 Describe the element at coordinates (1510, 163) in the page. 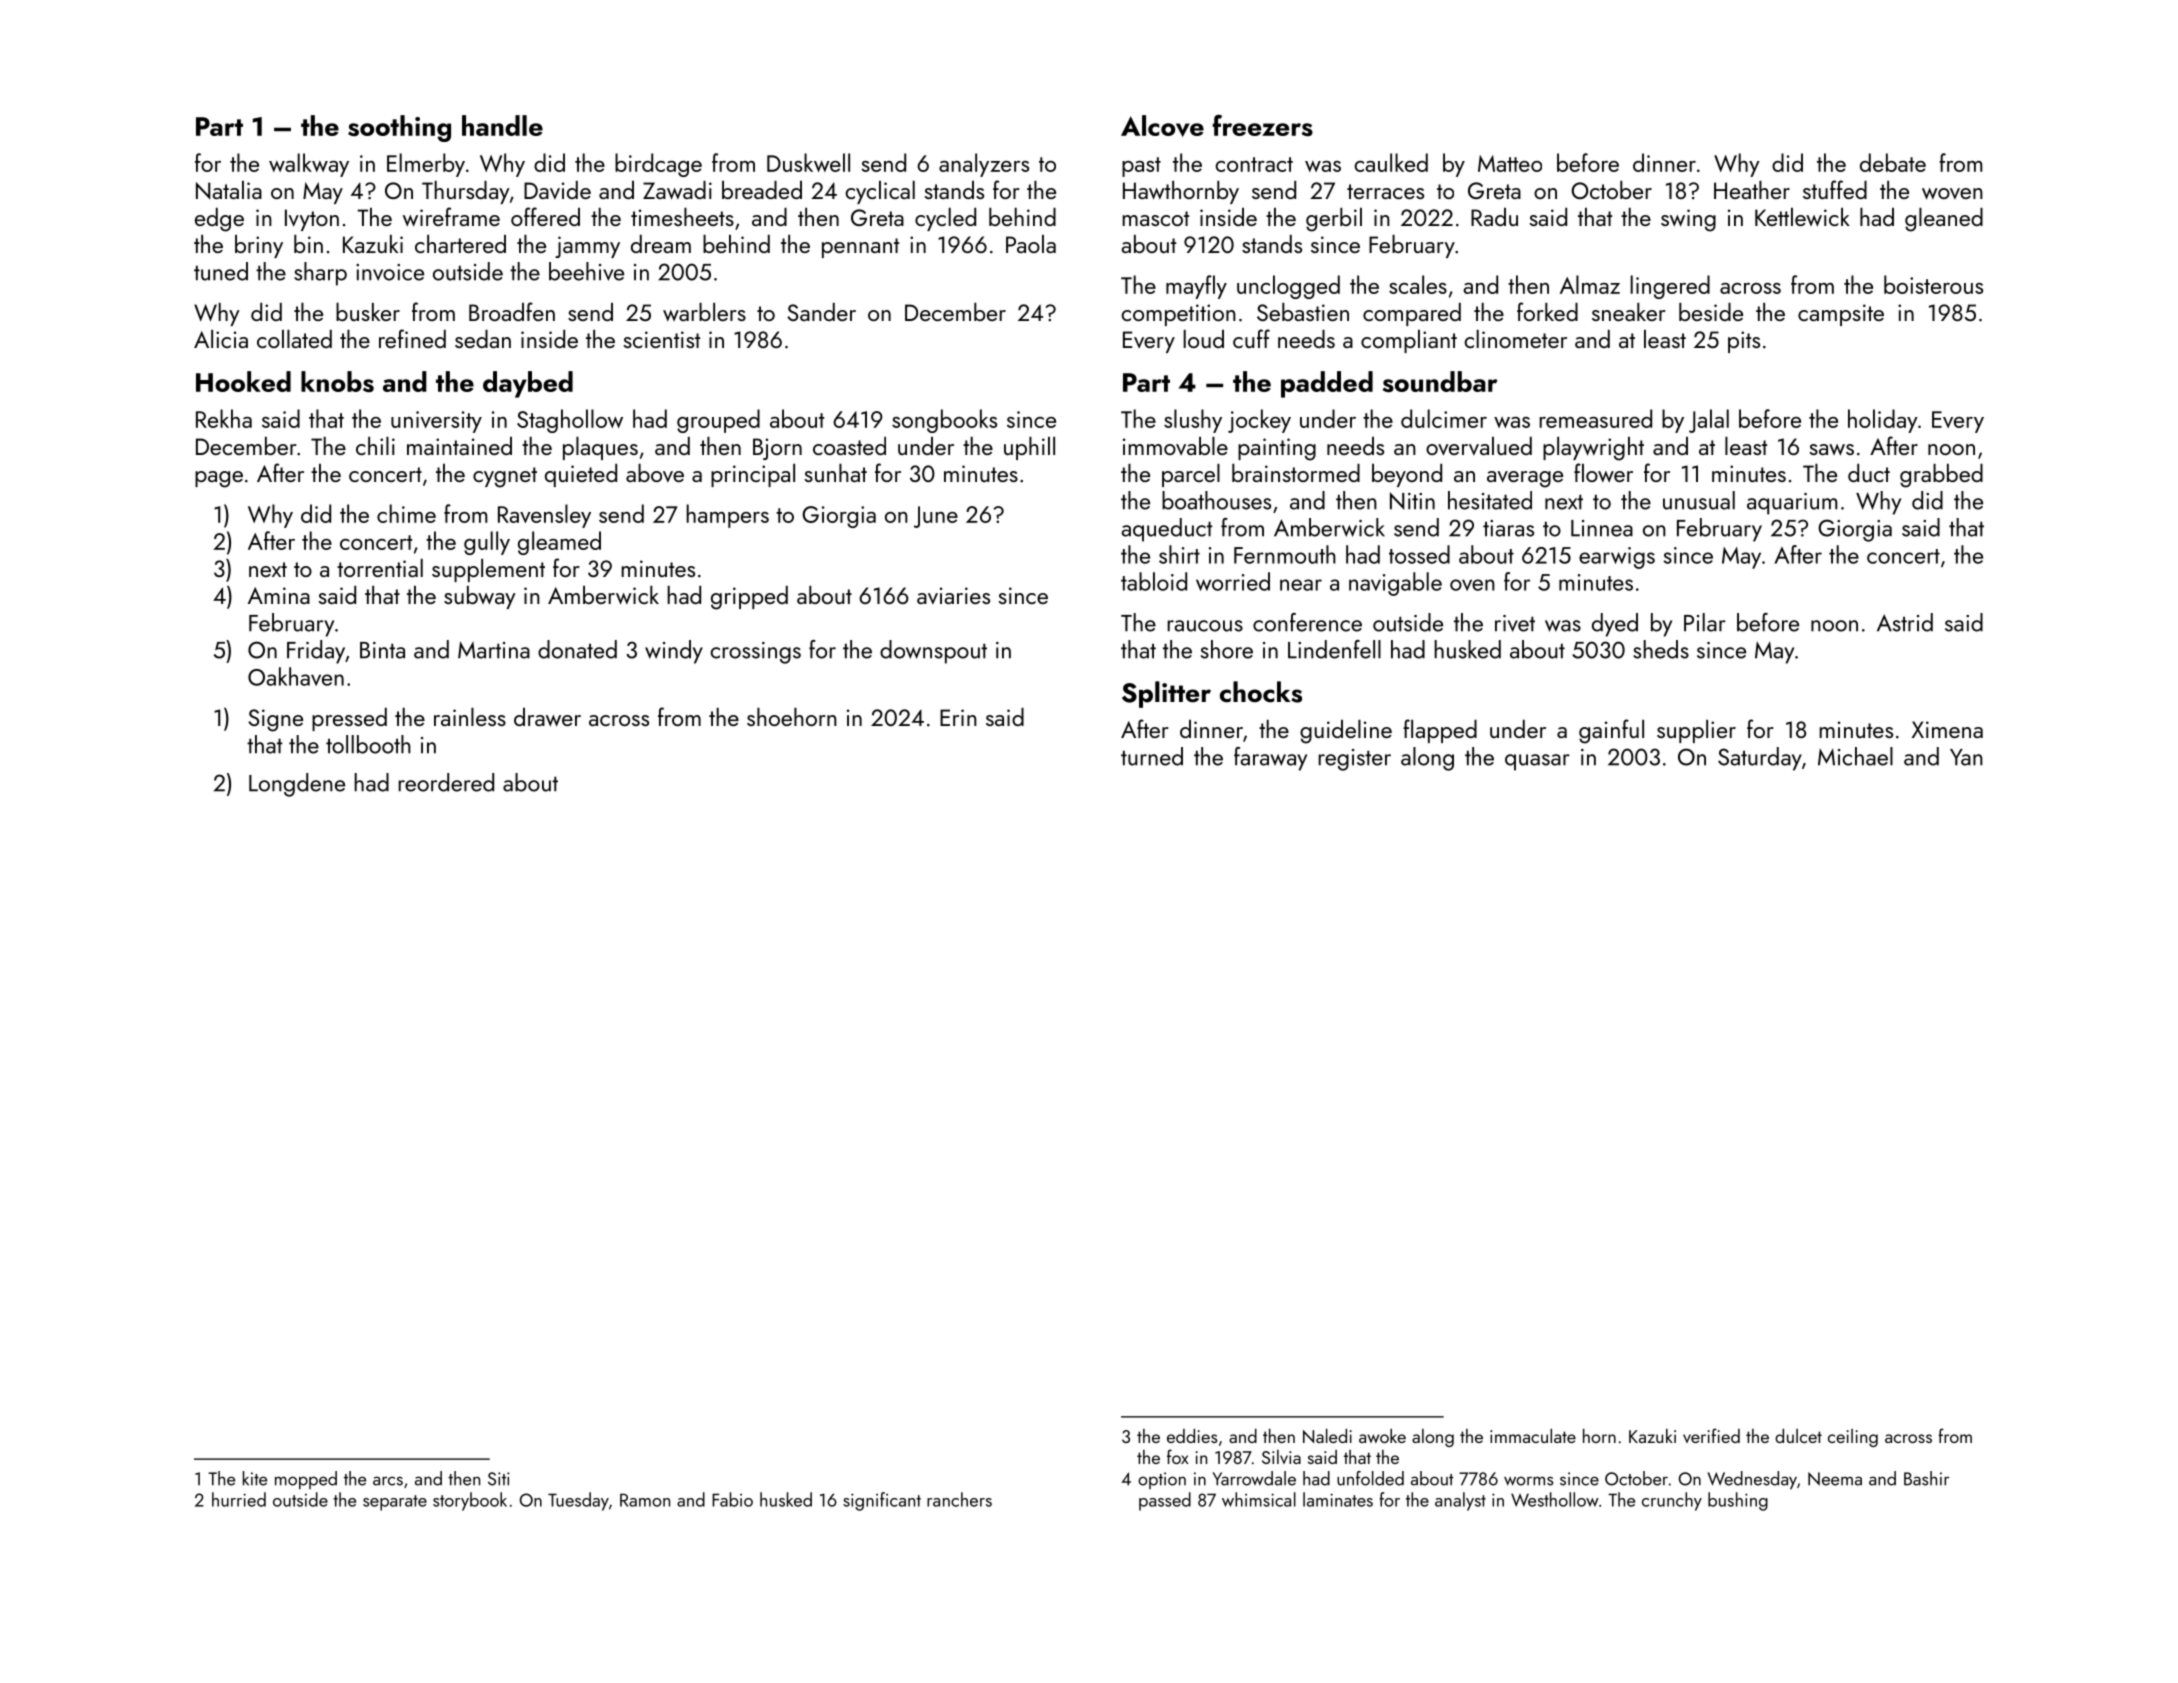

I see `Matteo` at that location.
